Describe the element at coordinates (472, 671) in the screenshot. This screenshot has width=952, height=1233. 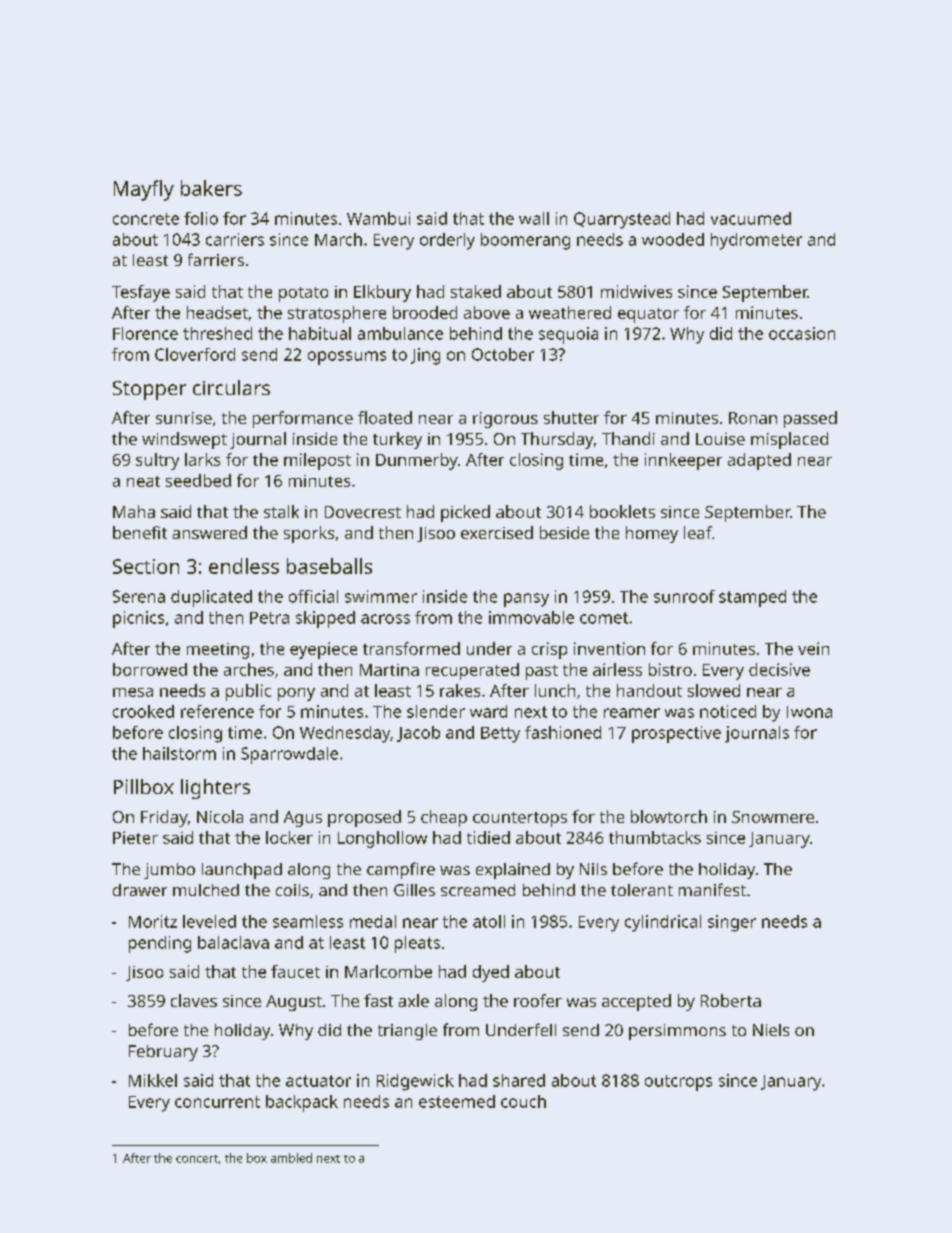
I see `recuperated` at that location.
